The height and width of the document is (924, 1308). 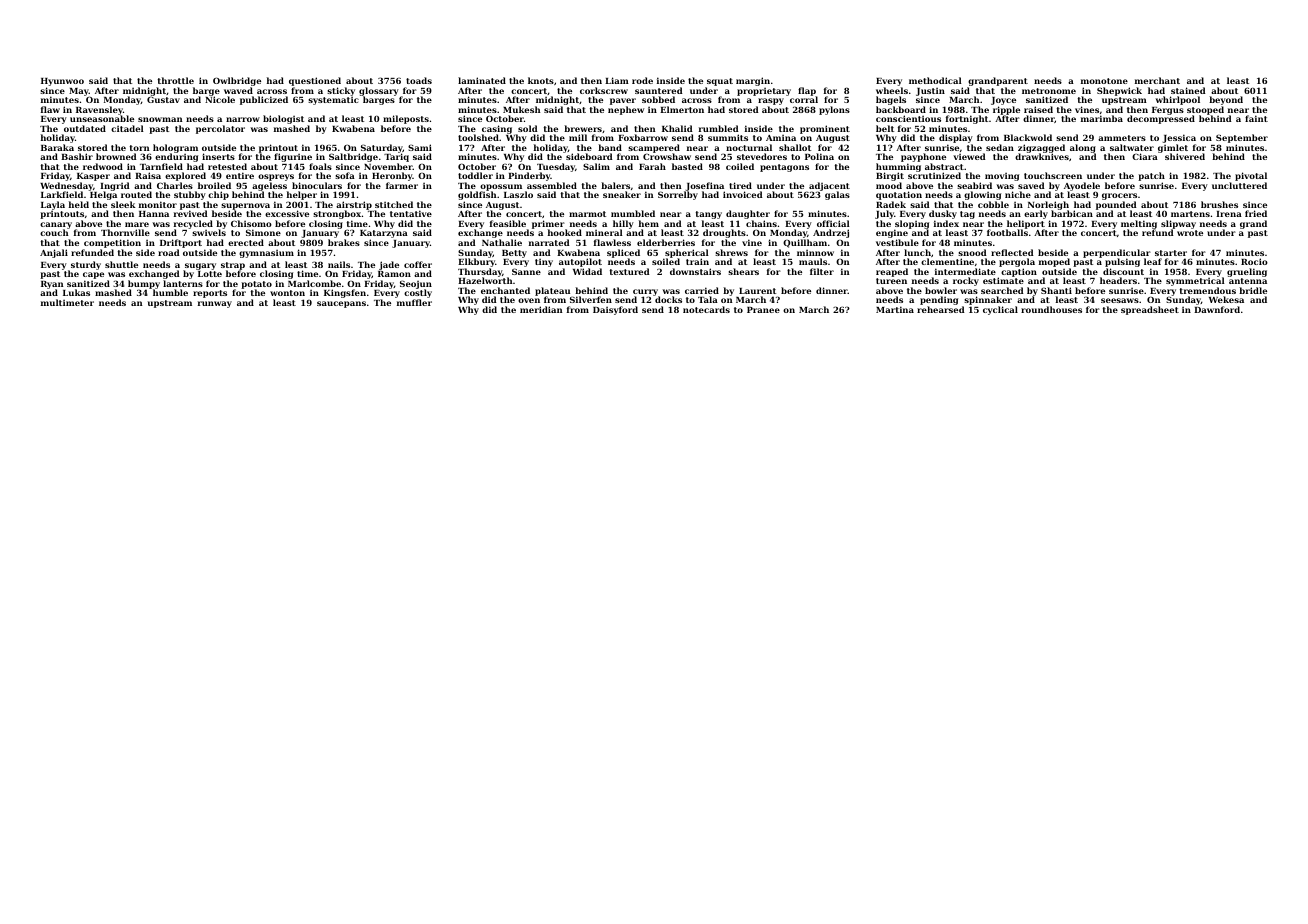 What do you see at coordinates (967, 119) in the document?
I see `fortnight` at bounding box center [967, 119].
